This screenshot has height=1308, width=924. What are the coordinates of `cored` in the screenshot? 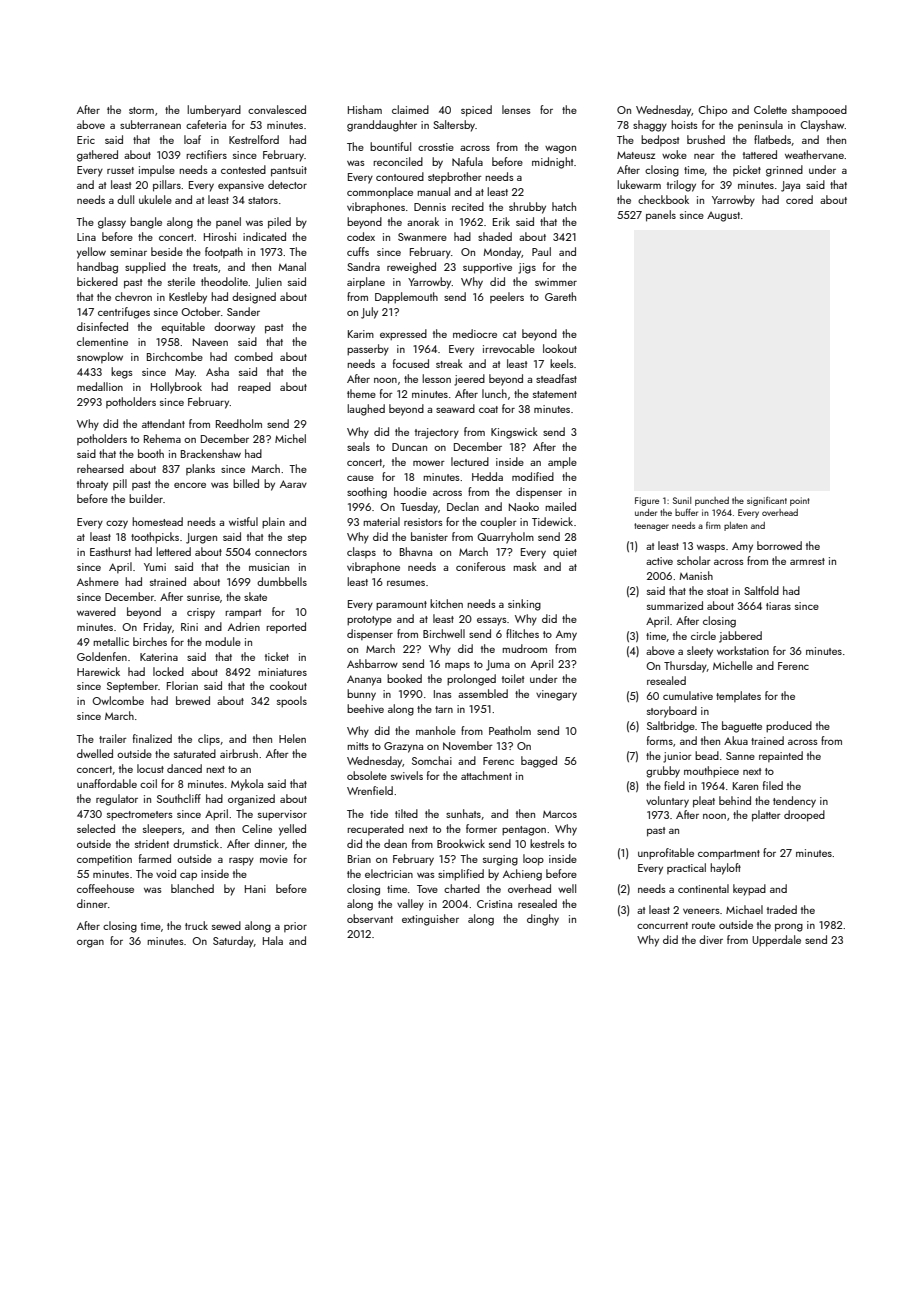 It's located at (799, 199).
